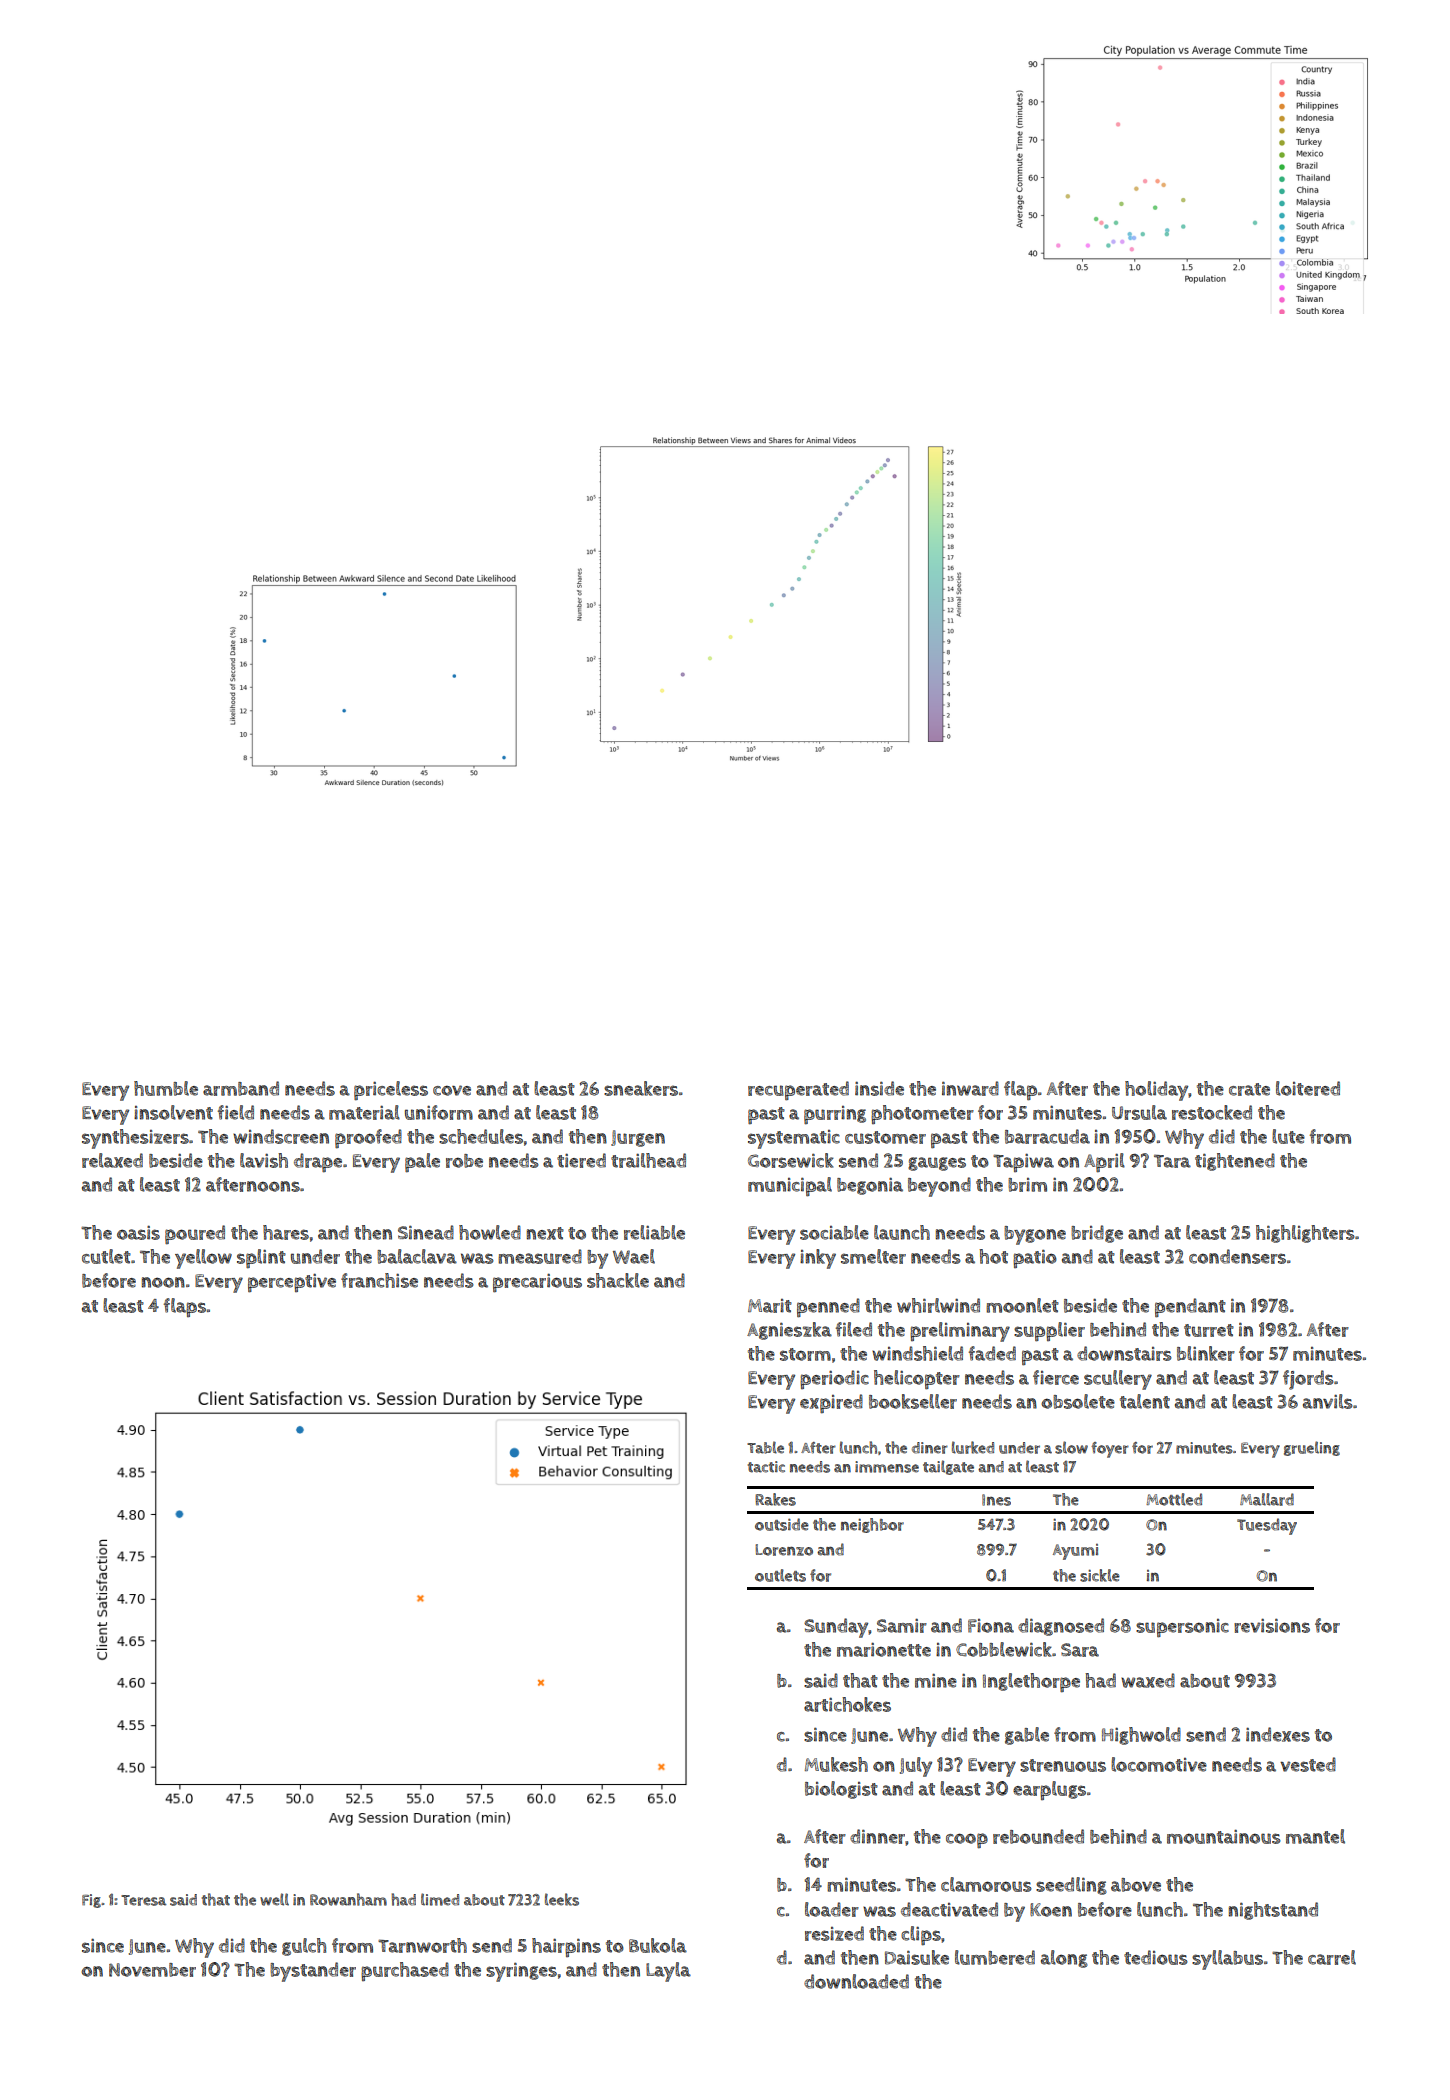 This image has height=2100, width=1450. I want to click on Mottled, so click(1174, 1499).
